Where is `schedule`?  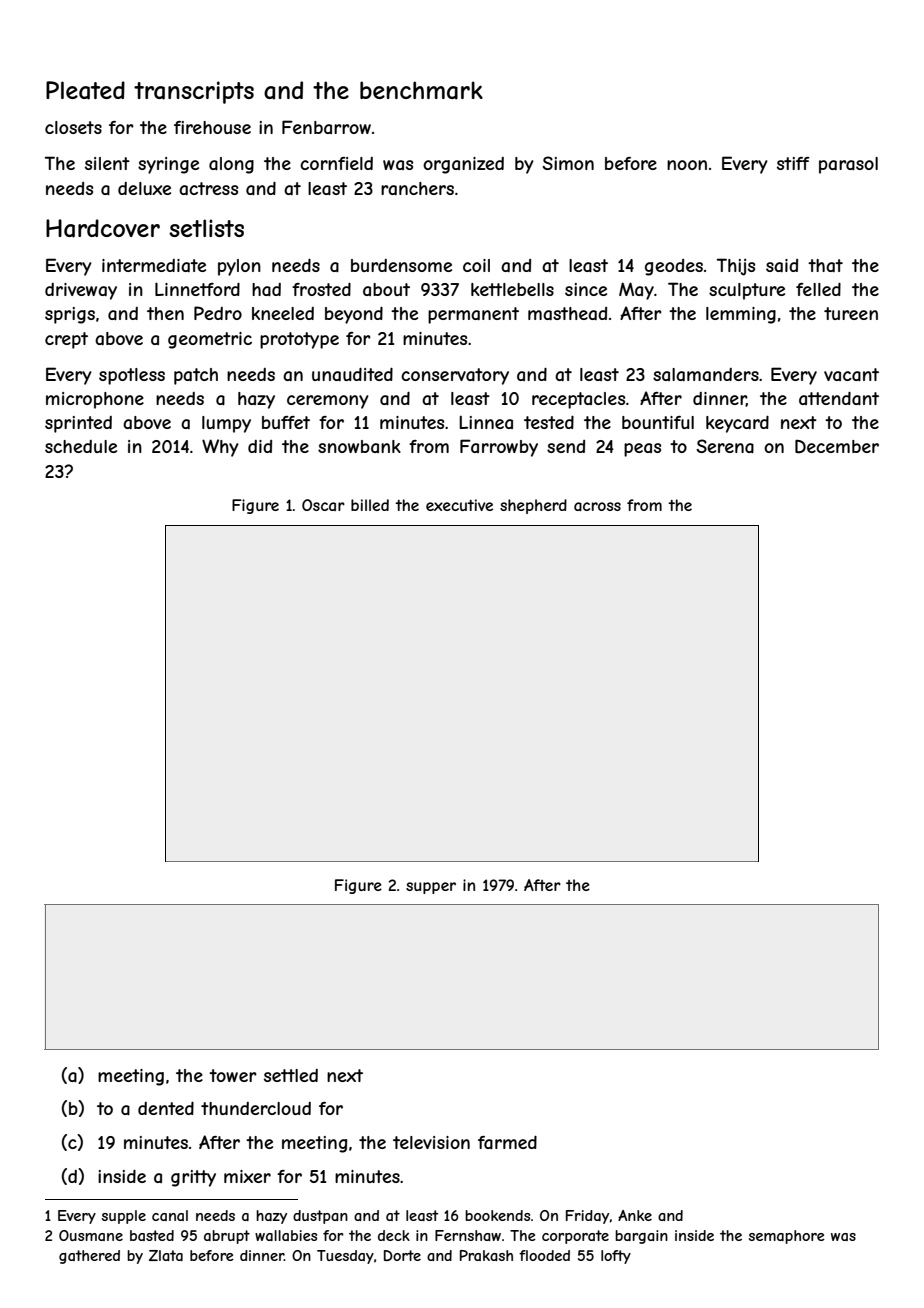 schedule is located at coordinates (81, 446).
